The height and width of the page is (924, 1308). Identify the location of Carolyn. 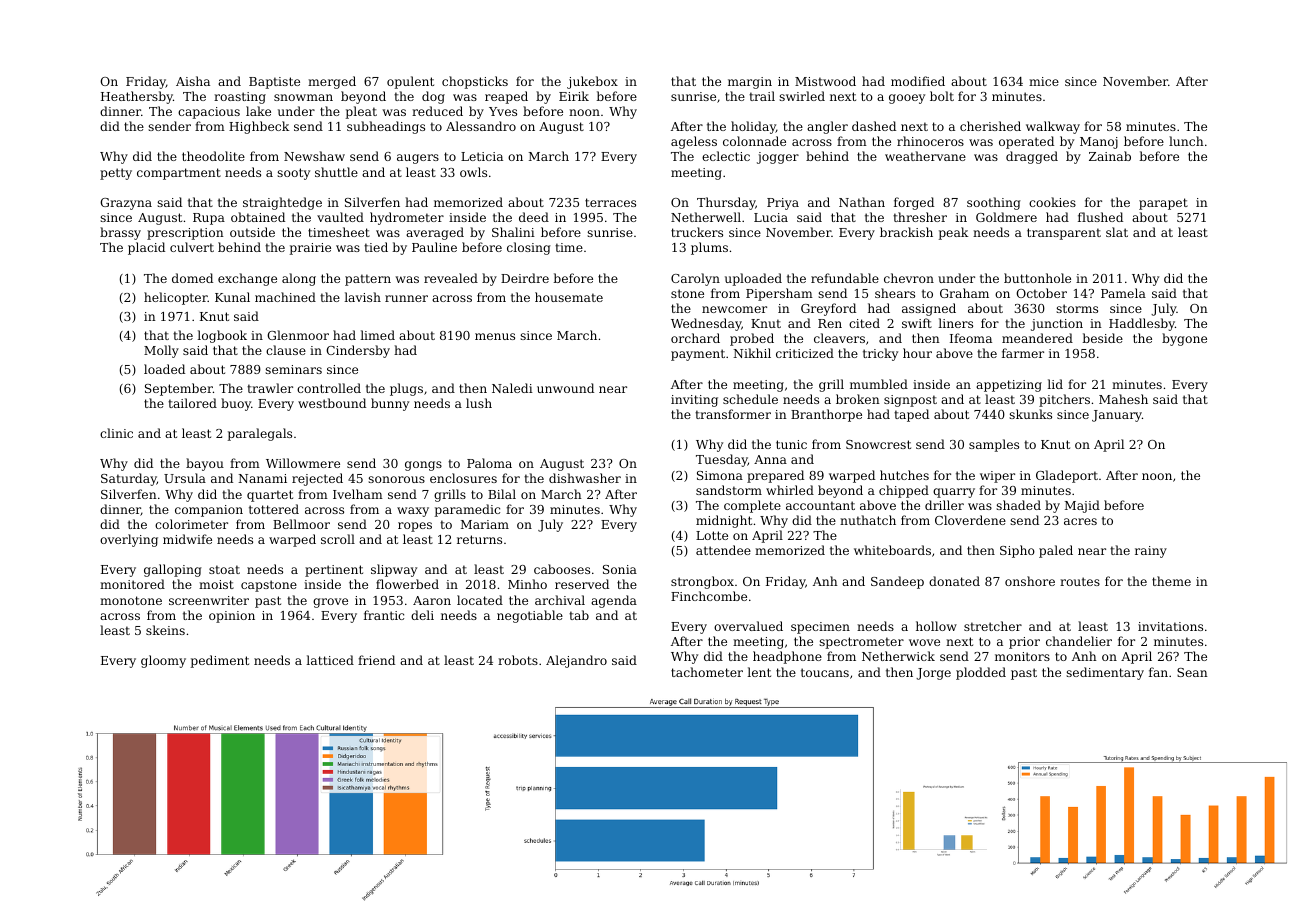
(695, 279).
